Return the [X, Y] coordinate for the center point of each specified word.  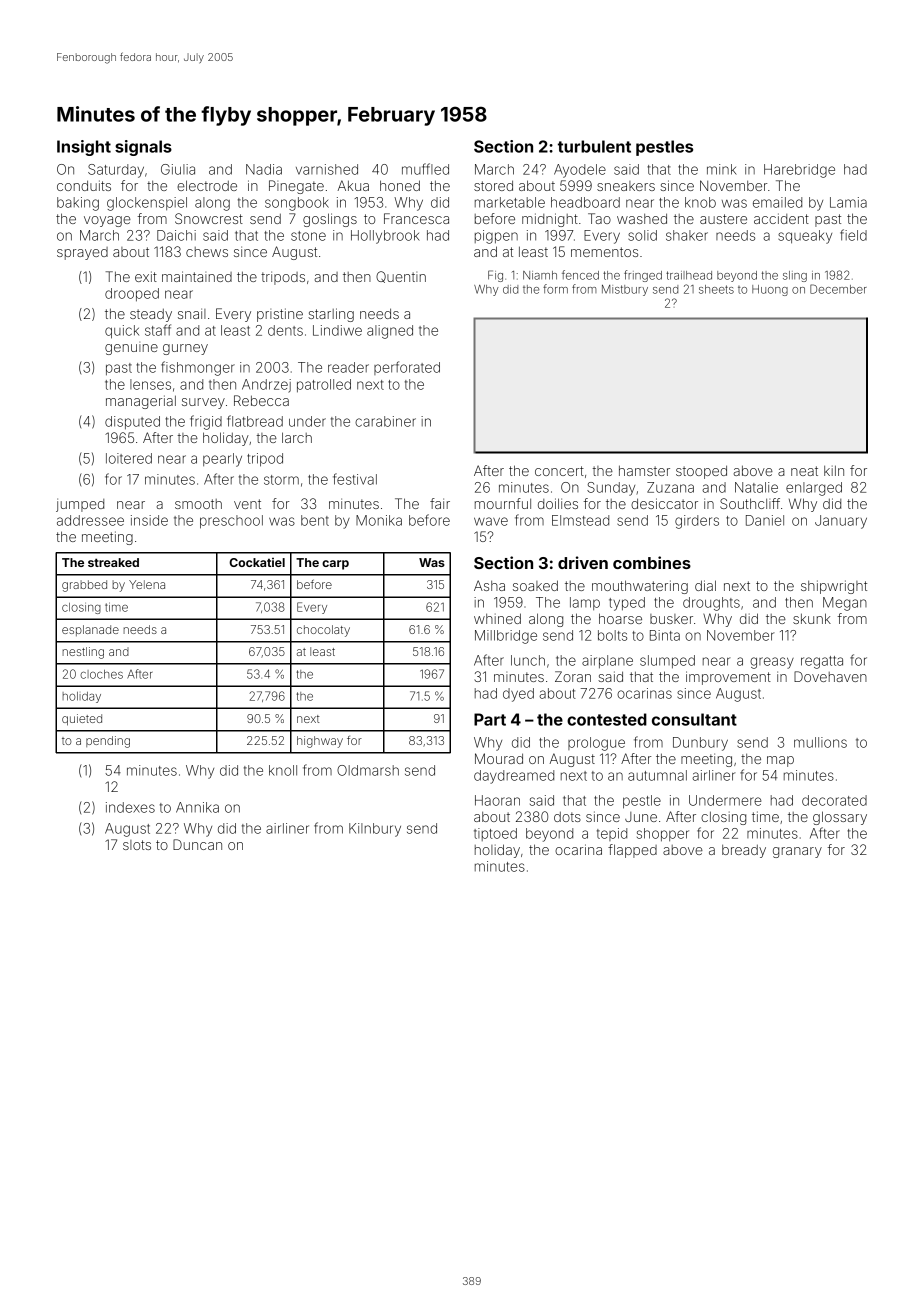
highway [320, 742]
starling [331, 315]
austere [723, 219]
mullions [820, 742]
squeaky [805, 237]
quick [122, 332]
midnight [550, 220]
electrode [207, 185]
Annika [197, 807]
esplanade [90, 630]
